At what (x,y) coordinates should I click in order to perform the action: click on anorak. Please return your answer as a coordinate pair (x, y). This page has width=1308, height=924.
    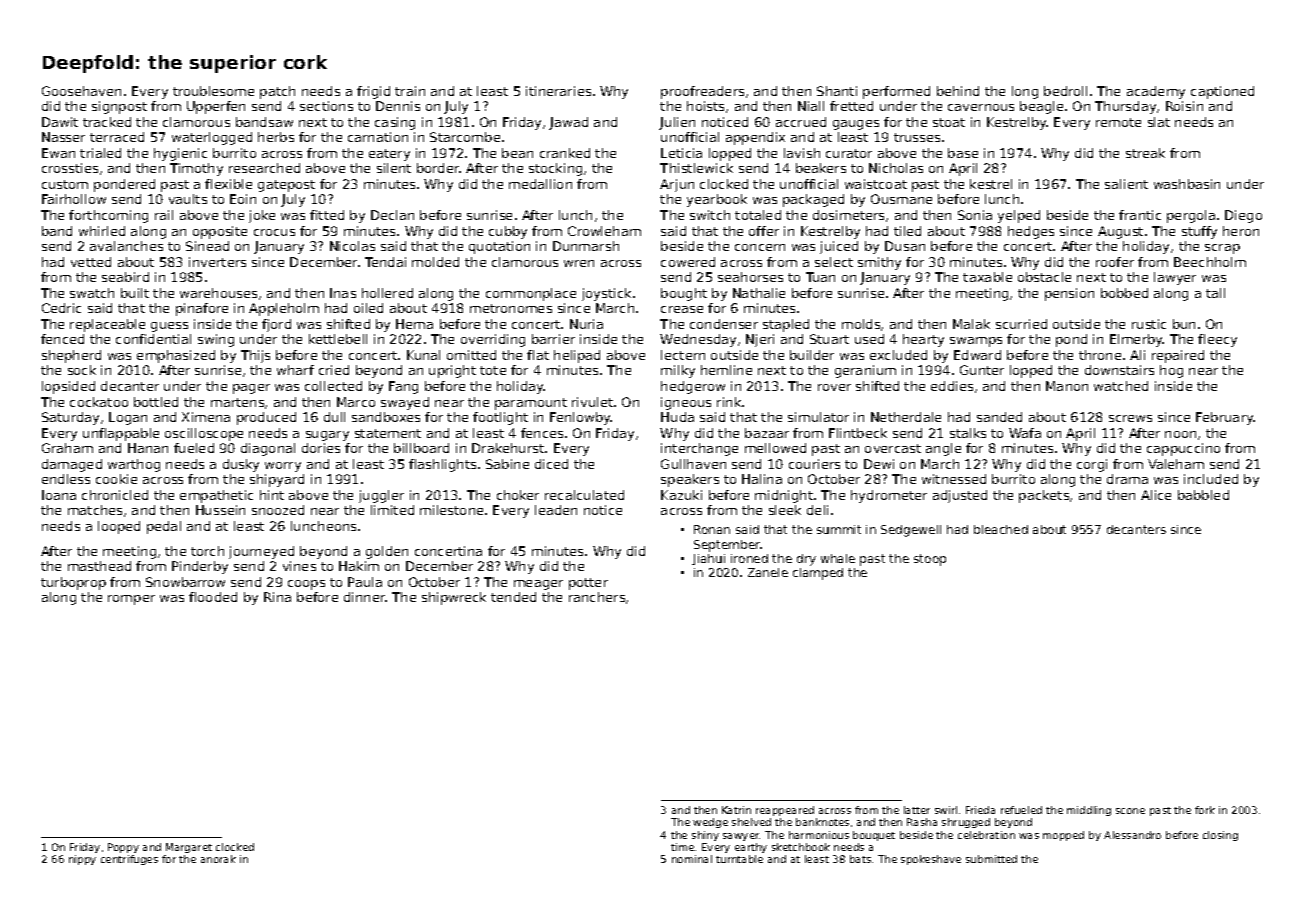
    Looking at the image, I should click on (218, 859).
